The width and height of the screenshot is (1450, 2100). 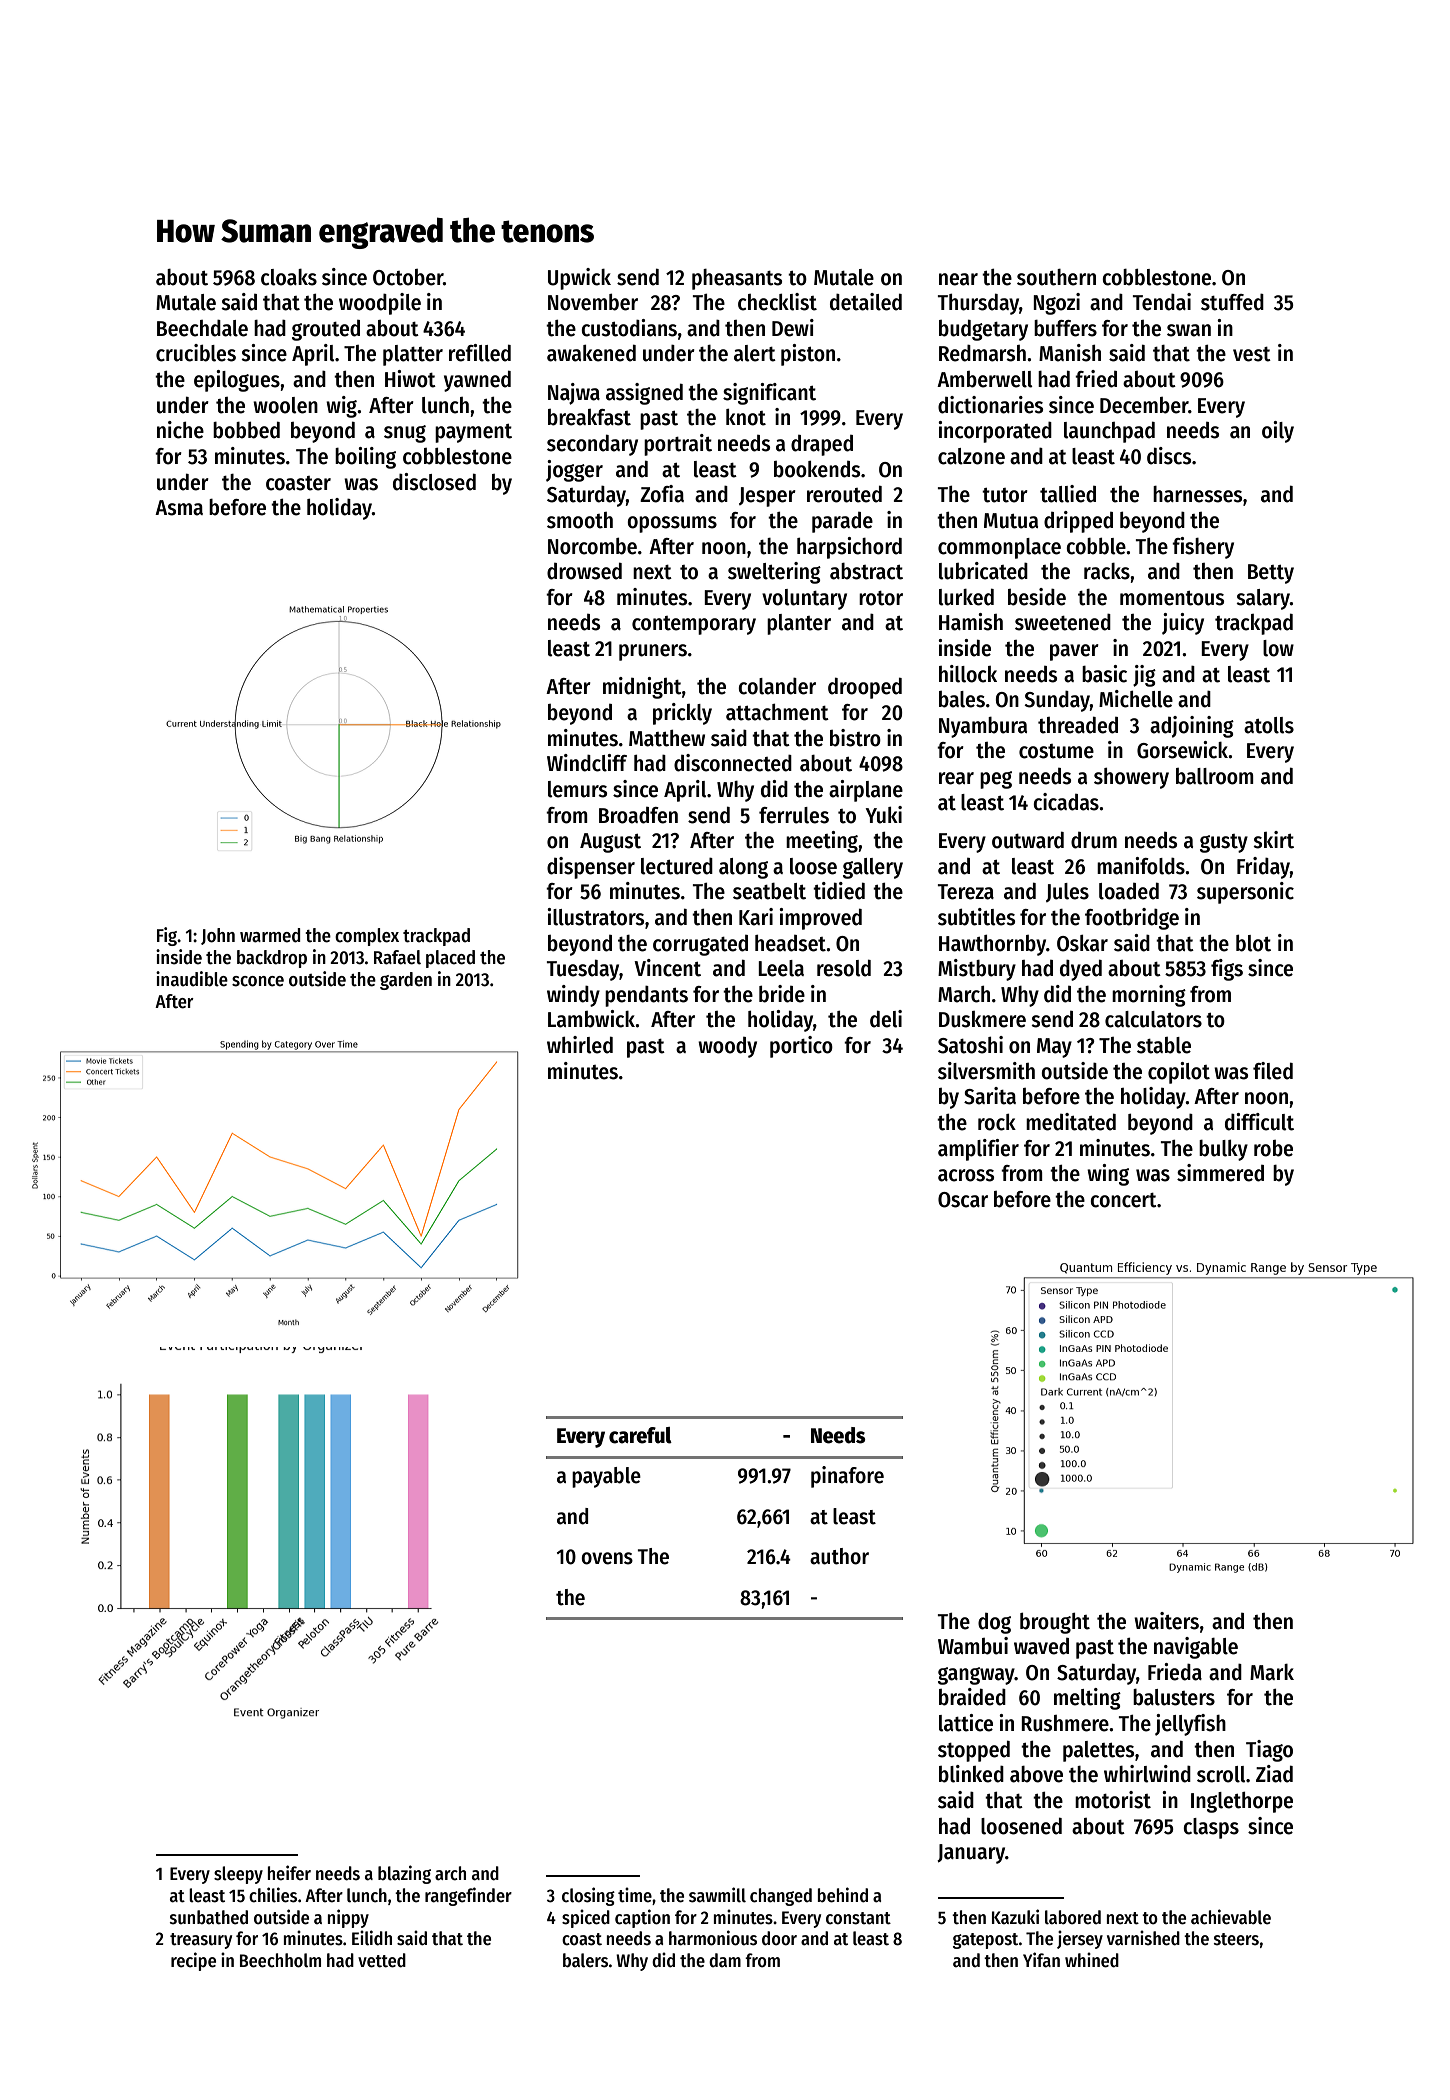 What do you see at coordinates (289, 277) in the screenshot?
I see `cloaks` at bounding box center [289, 277].
